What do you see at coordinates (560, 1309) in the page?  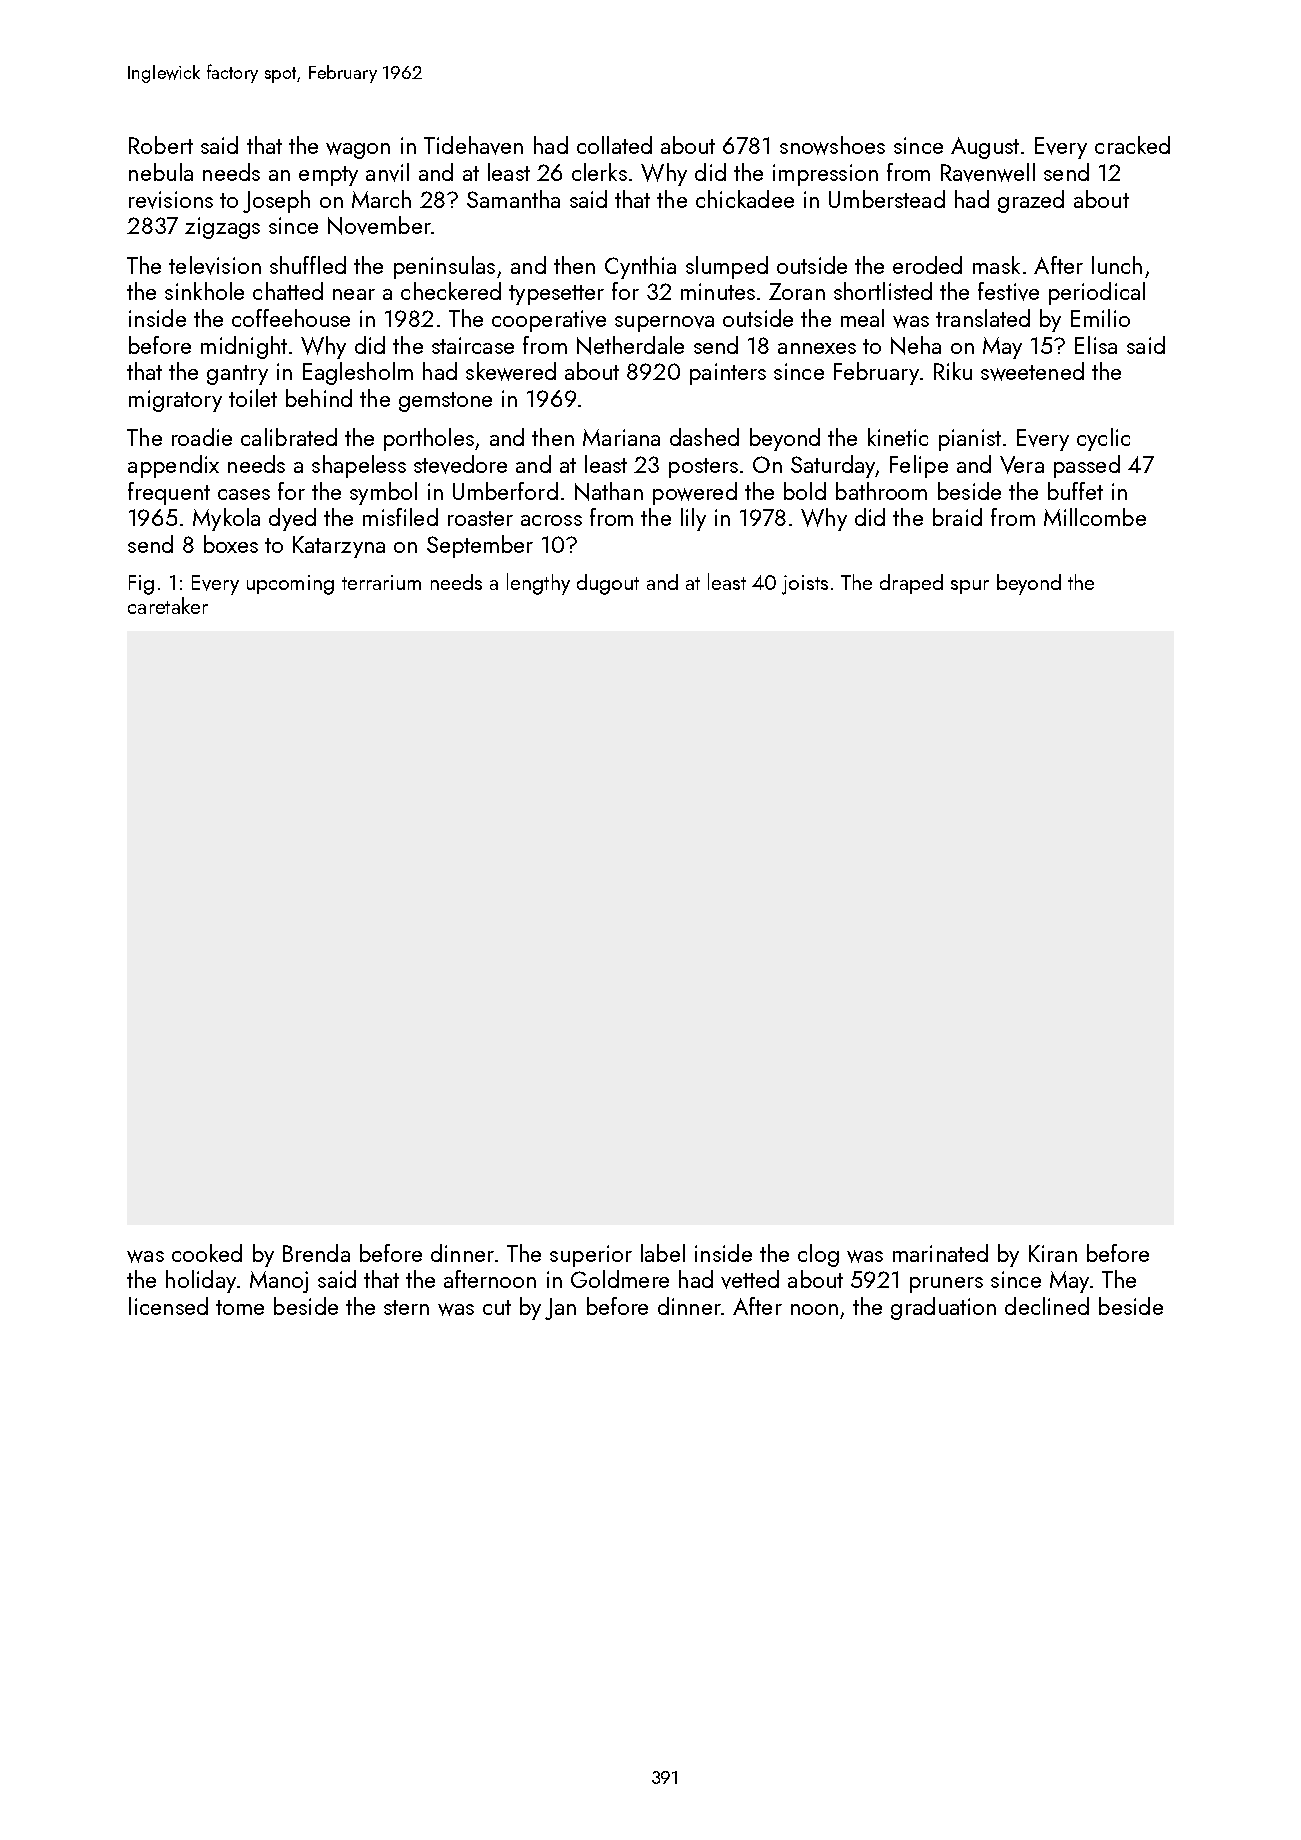 I see `Jan` at bounding box center [560, 1309].
